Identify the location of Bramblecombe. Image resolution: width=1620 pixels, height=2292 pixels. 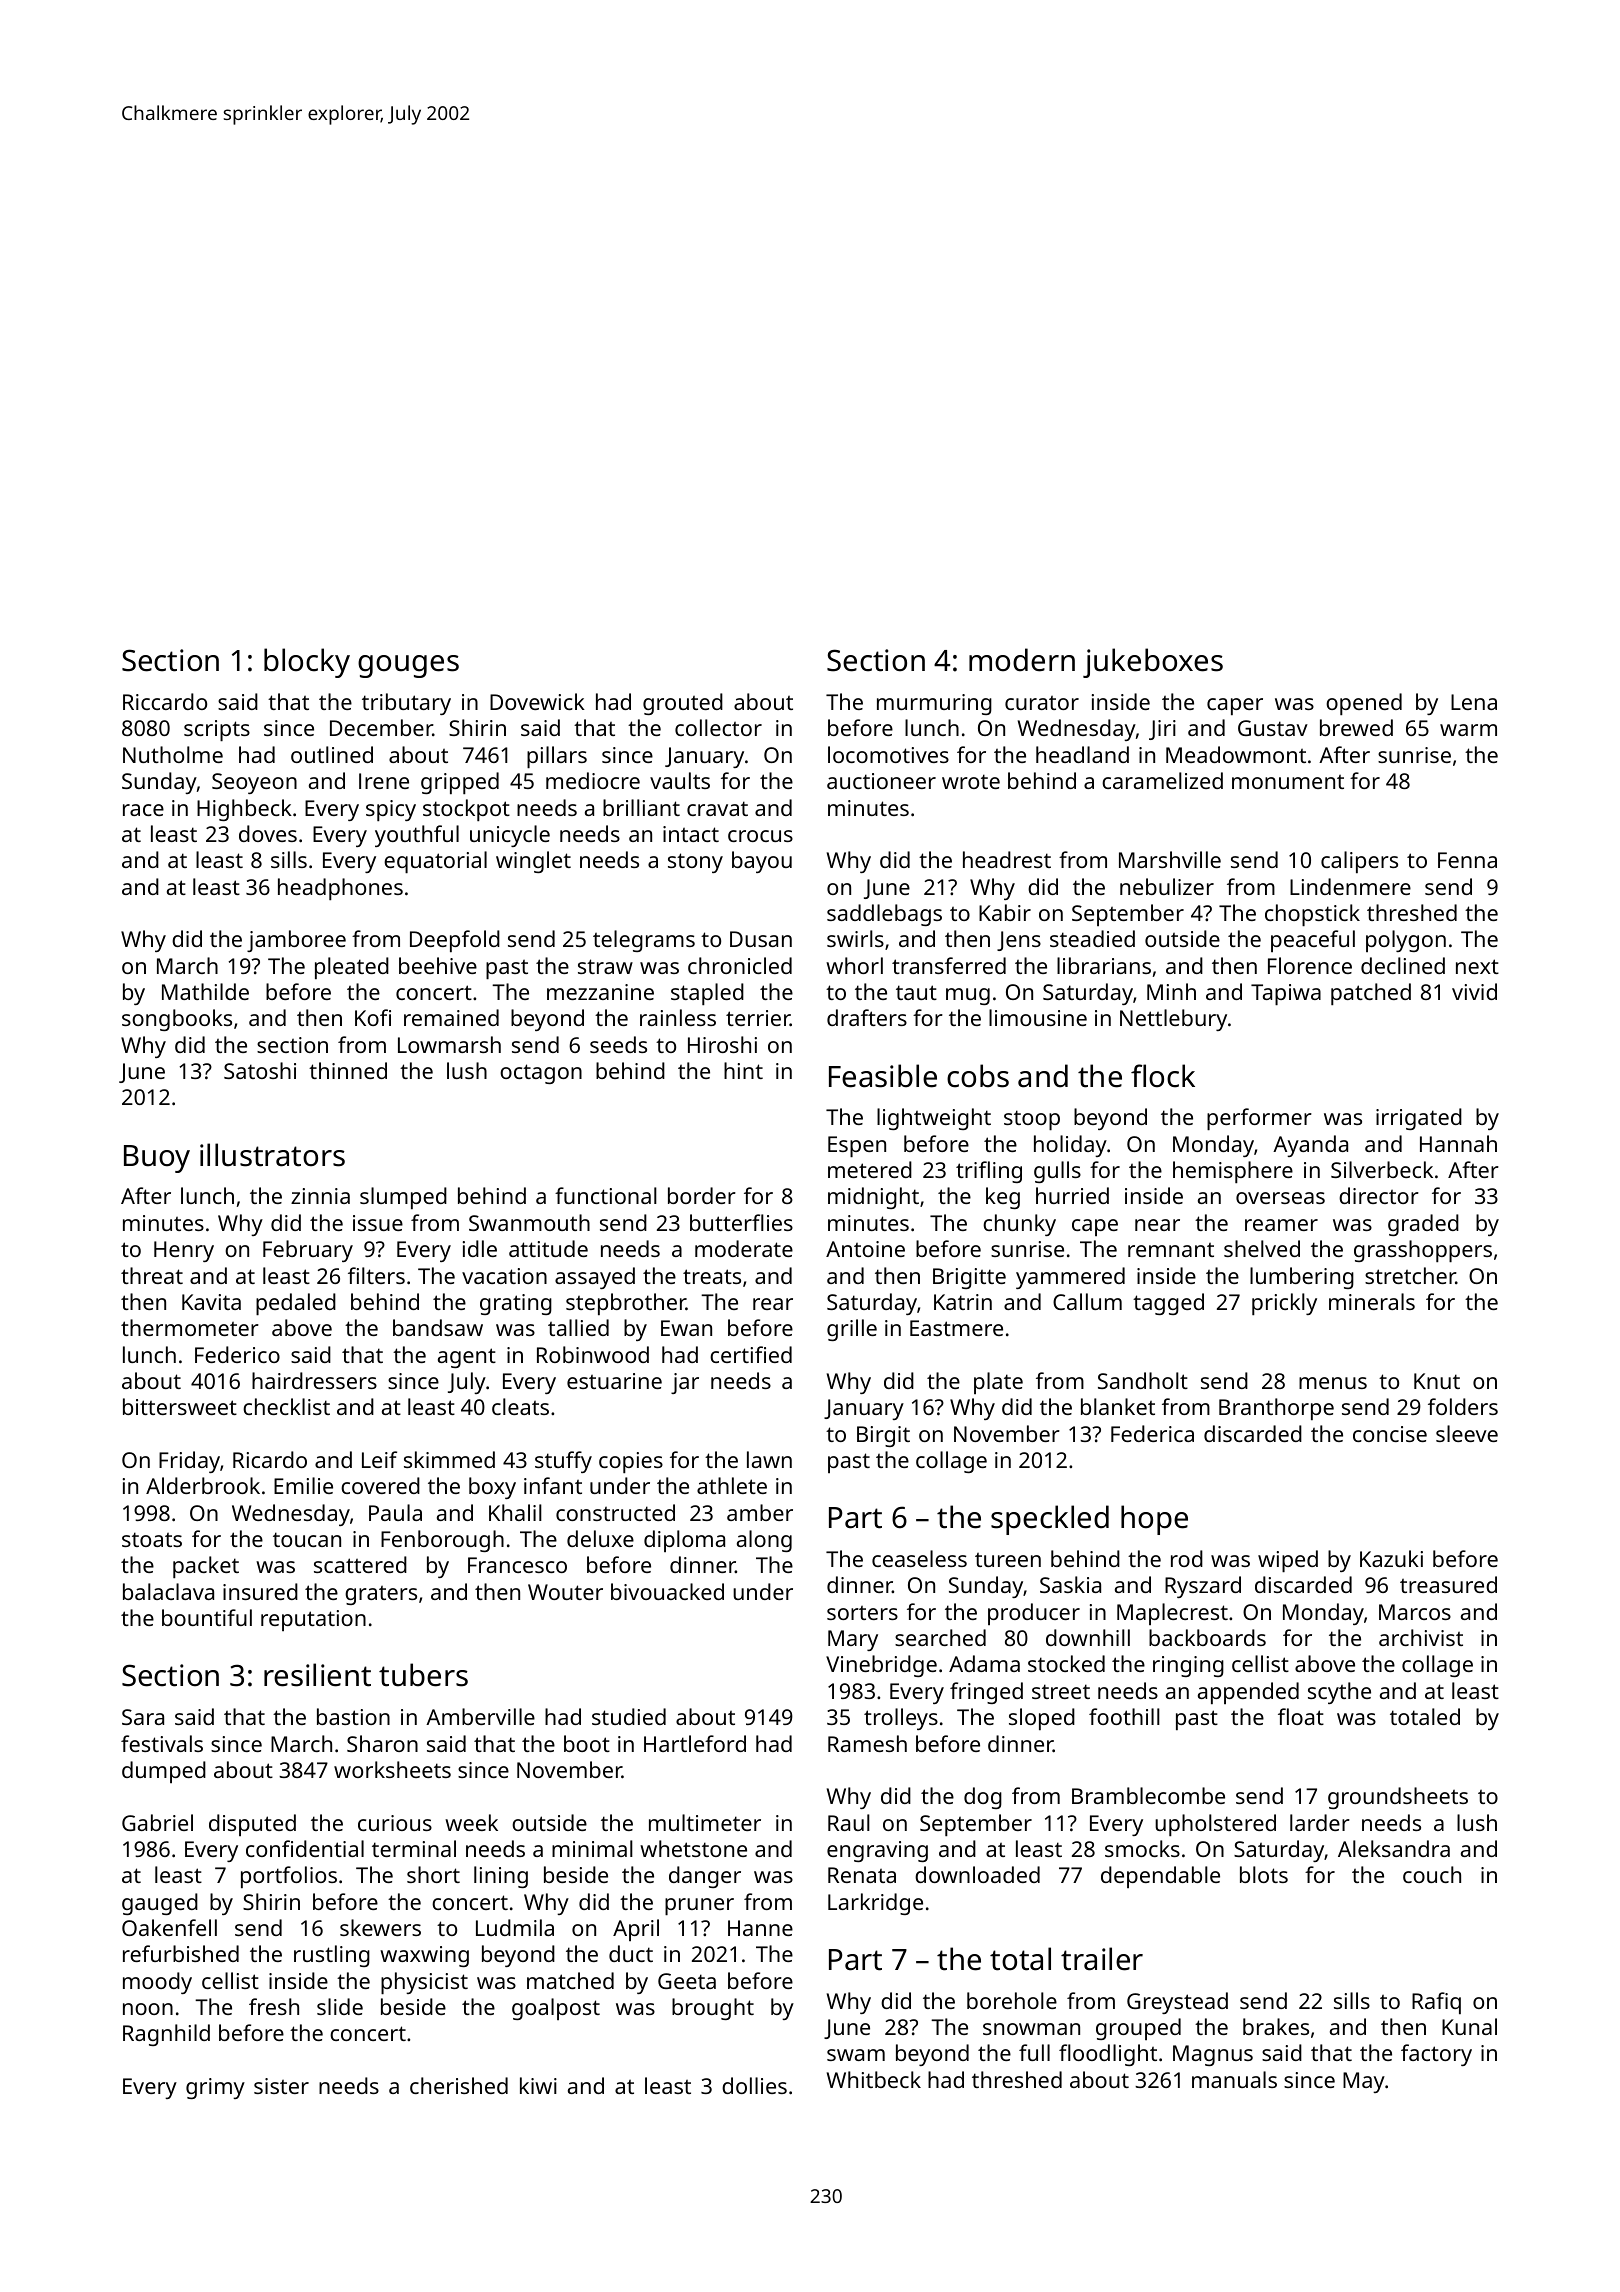
(1148, 1795).
